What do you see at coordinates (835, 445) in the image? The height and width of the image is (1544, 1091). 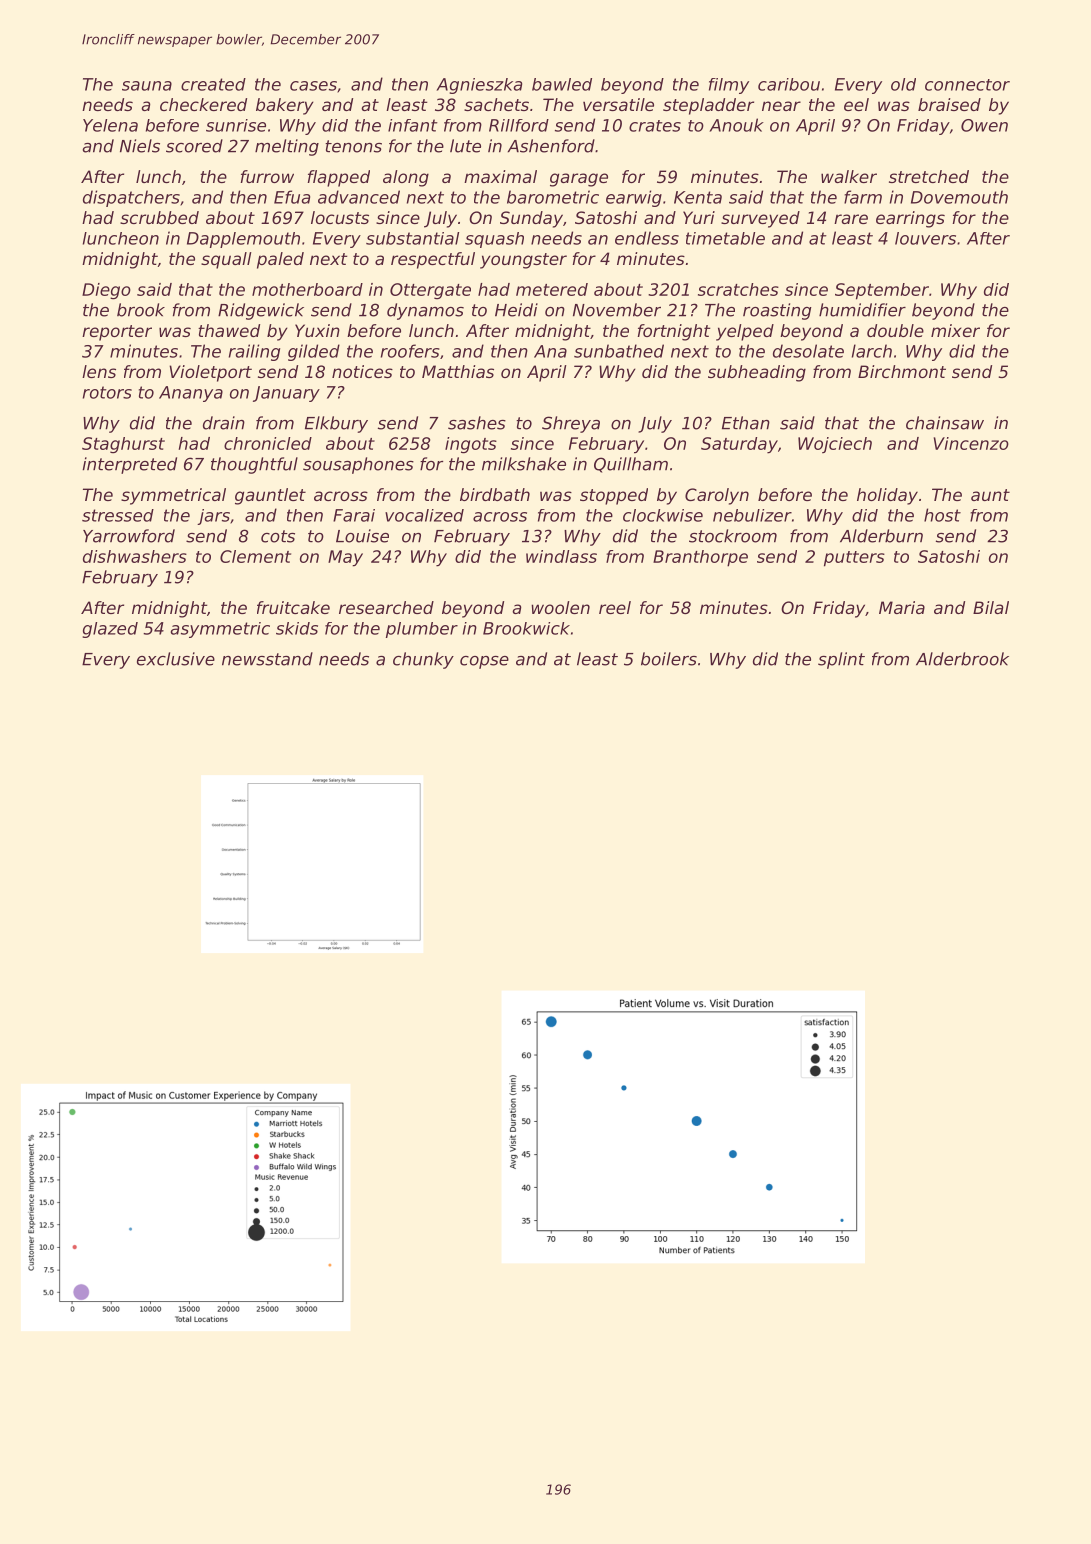 I see `Wojciech` at bounding box center [835, 445].
